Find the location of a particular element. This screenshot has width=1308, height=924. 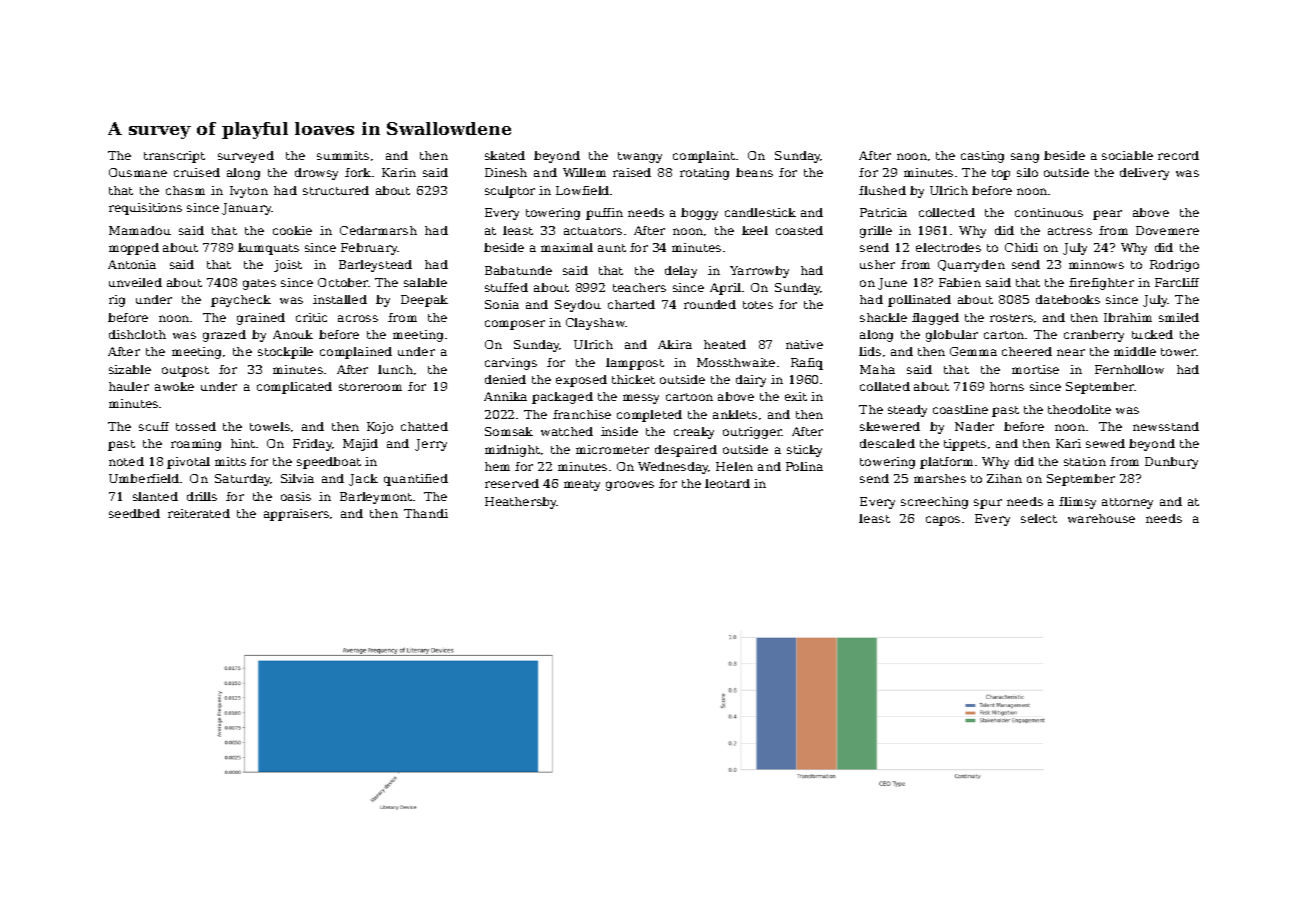

chasm is located at coordinates (185, 190).
